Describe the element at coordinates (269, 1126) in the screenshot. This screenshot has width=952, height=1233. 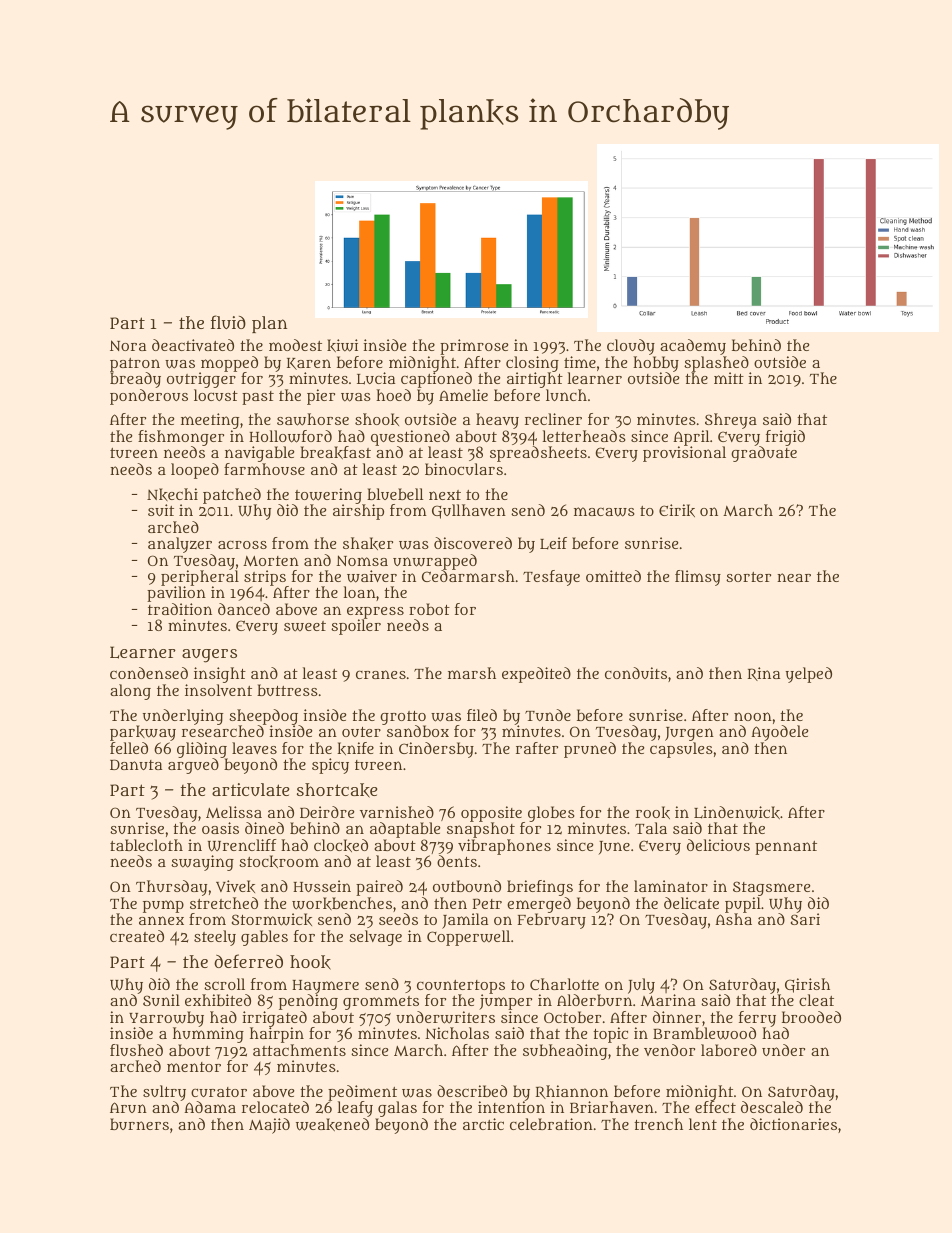
I see `Majid` at that location.
